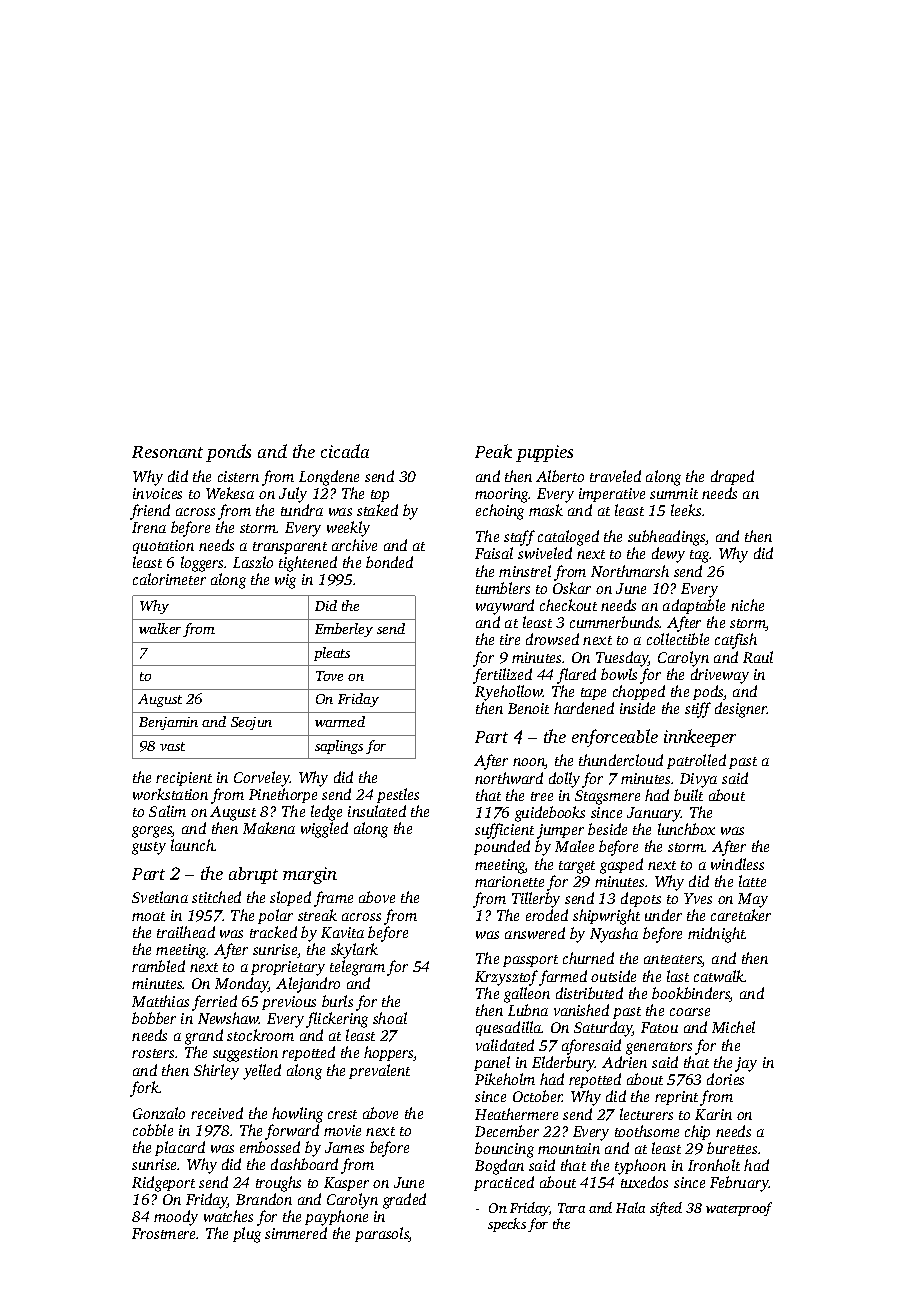 Image resolution: width=908 pixels, height=1316 pixels. I want to click on waterproof, so click(739, 1209).
